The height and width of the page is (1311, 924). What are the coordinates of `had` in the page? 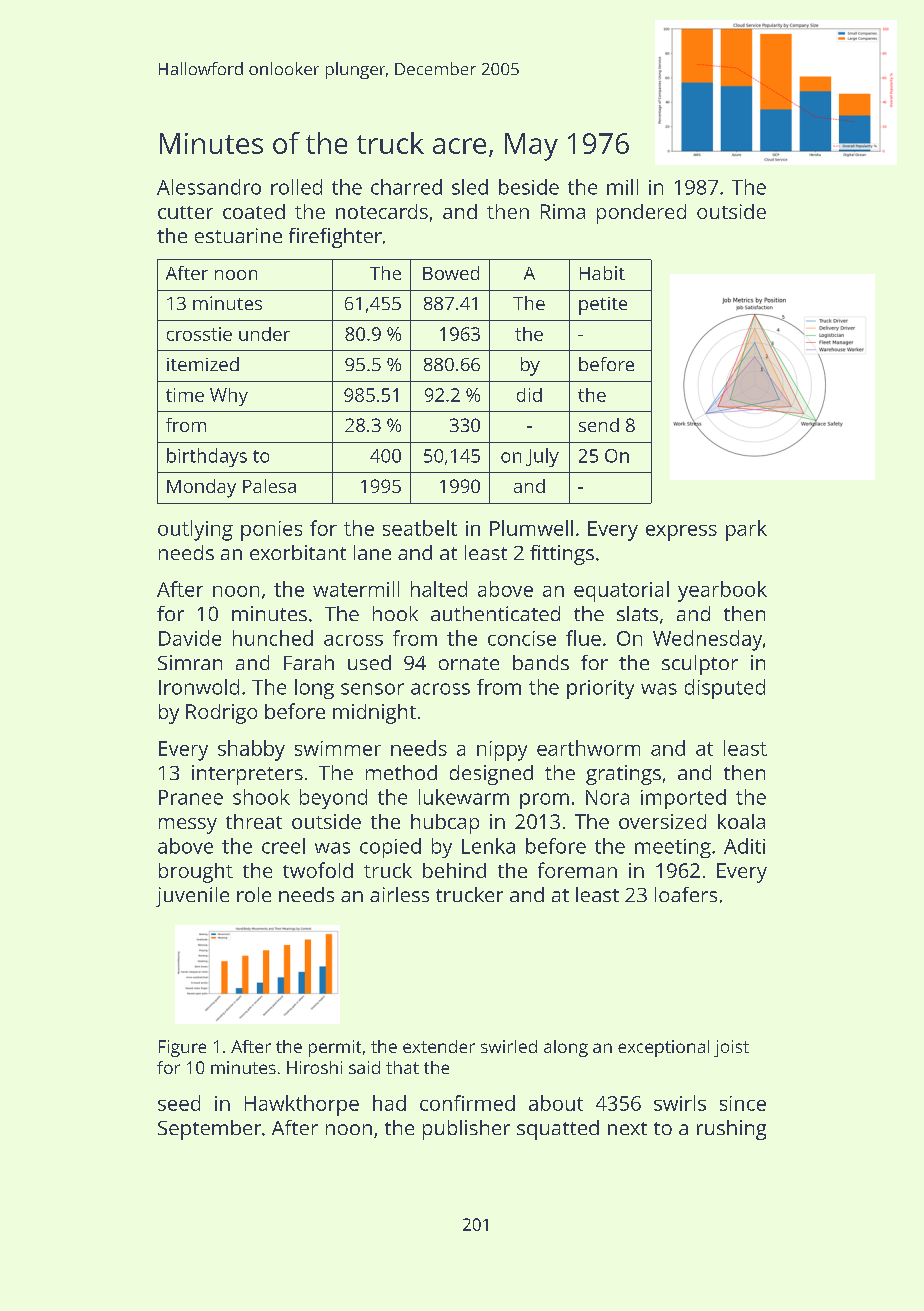 It's located at (389, 1103).
